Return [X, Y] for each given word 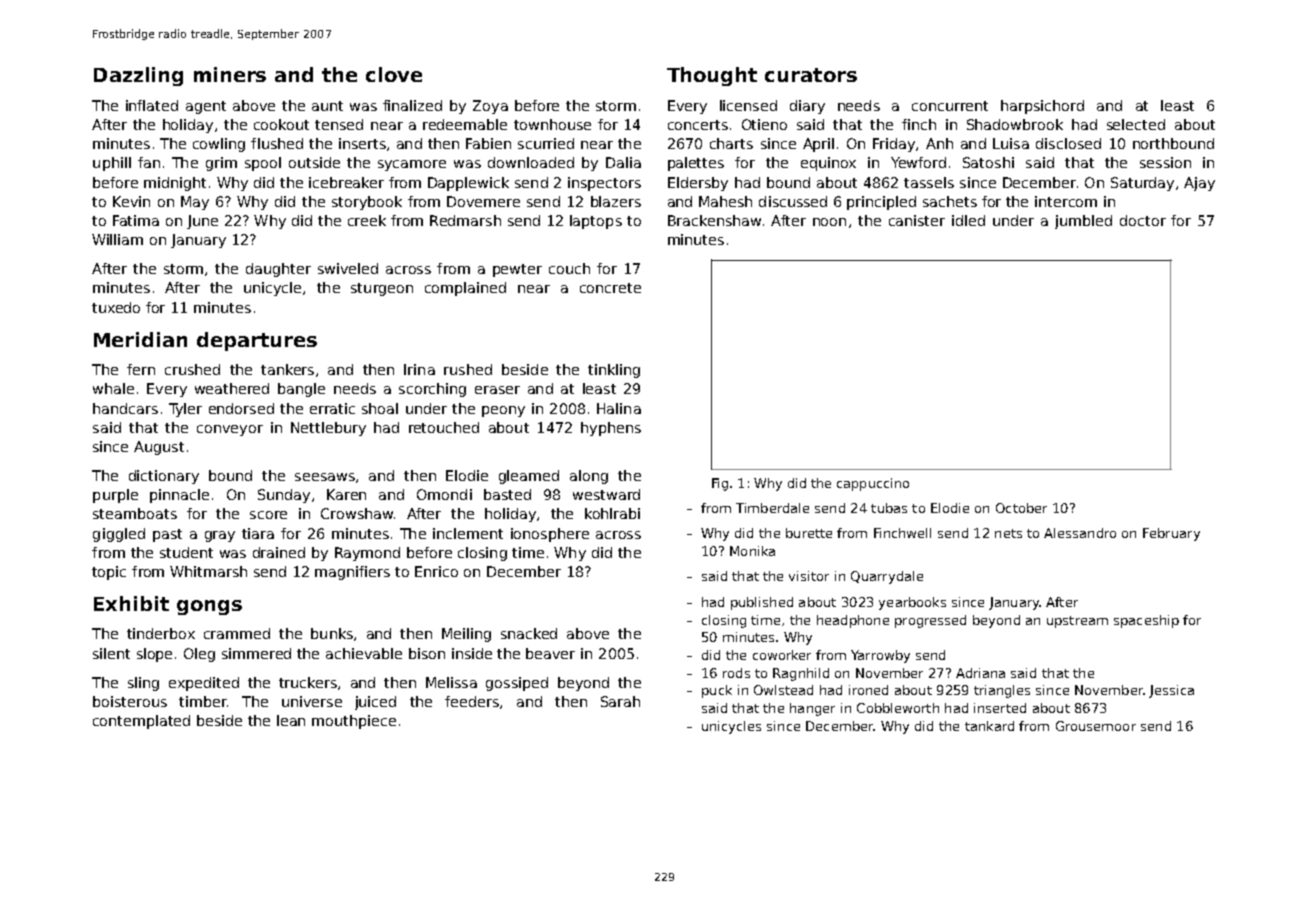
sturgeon [382, 289]
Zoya [490, 107]
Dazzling [138, 76]
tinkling [614, 371]
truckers [308, 682]
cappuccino [873, 484]
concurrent [950, 106]
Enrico [436, 571]
